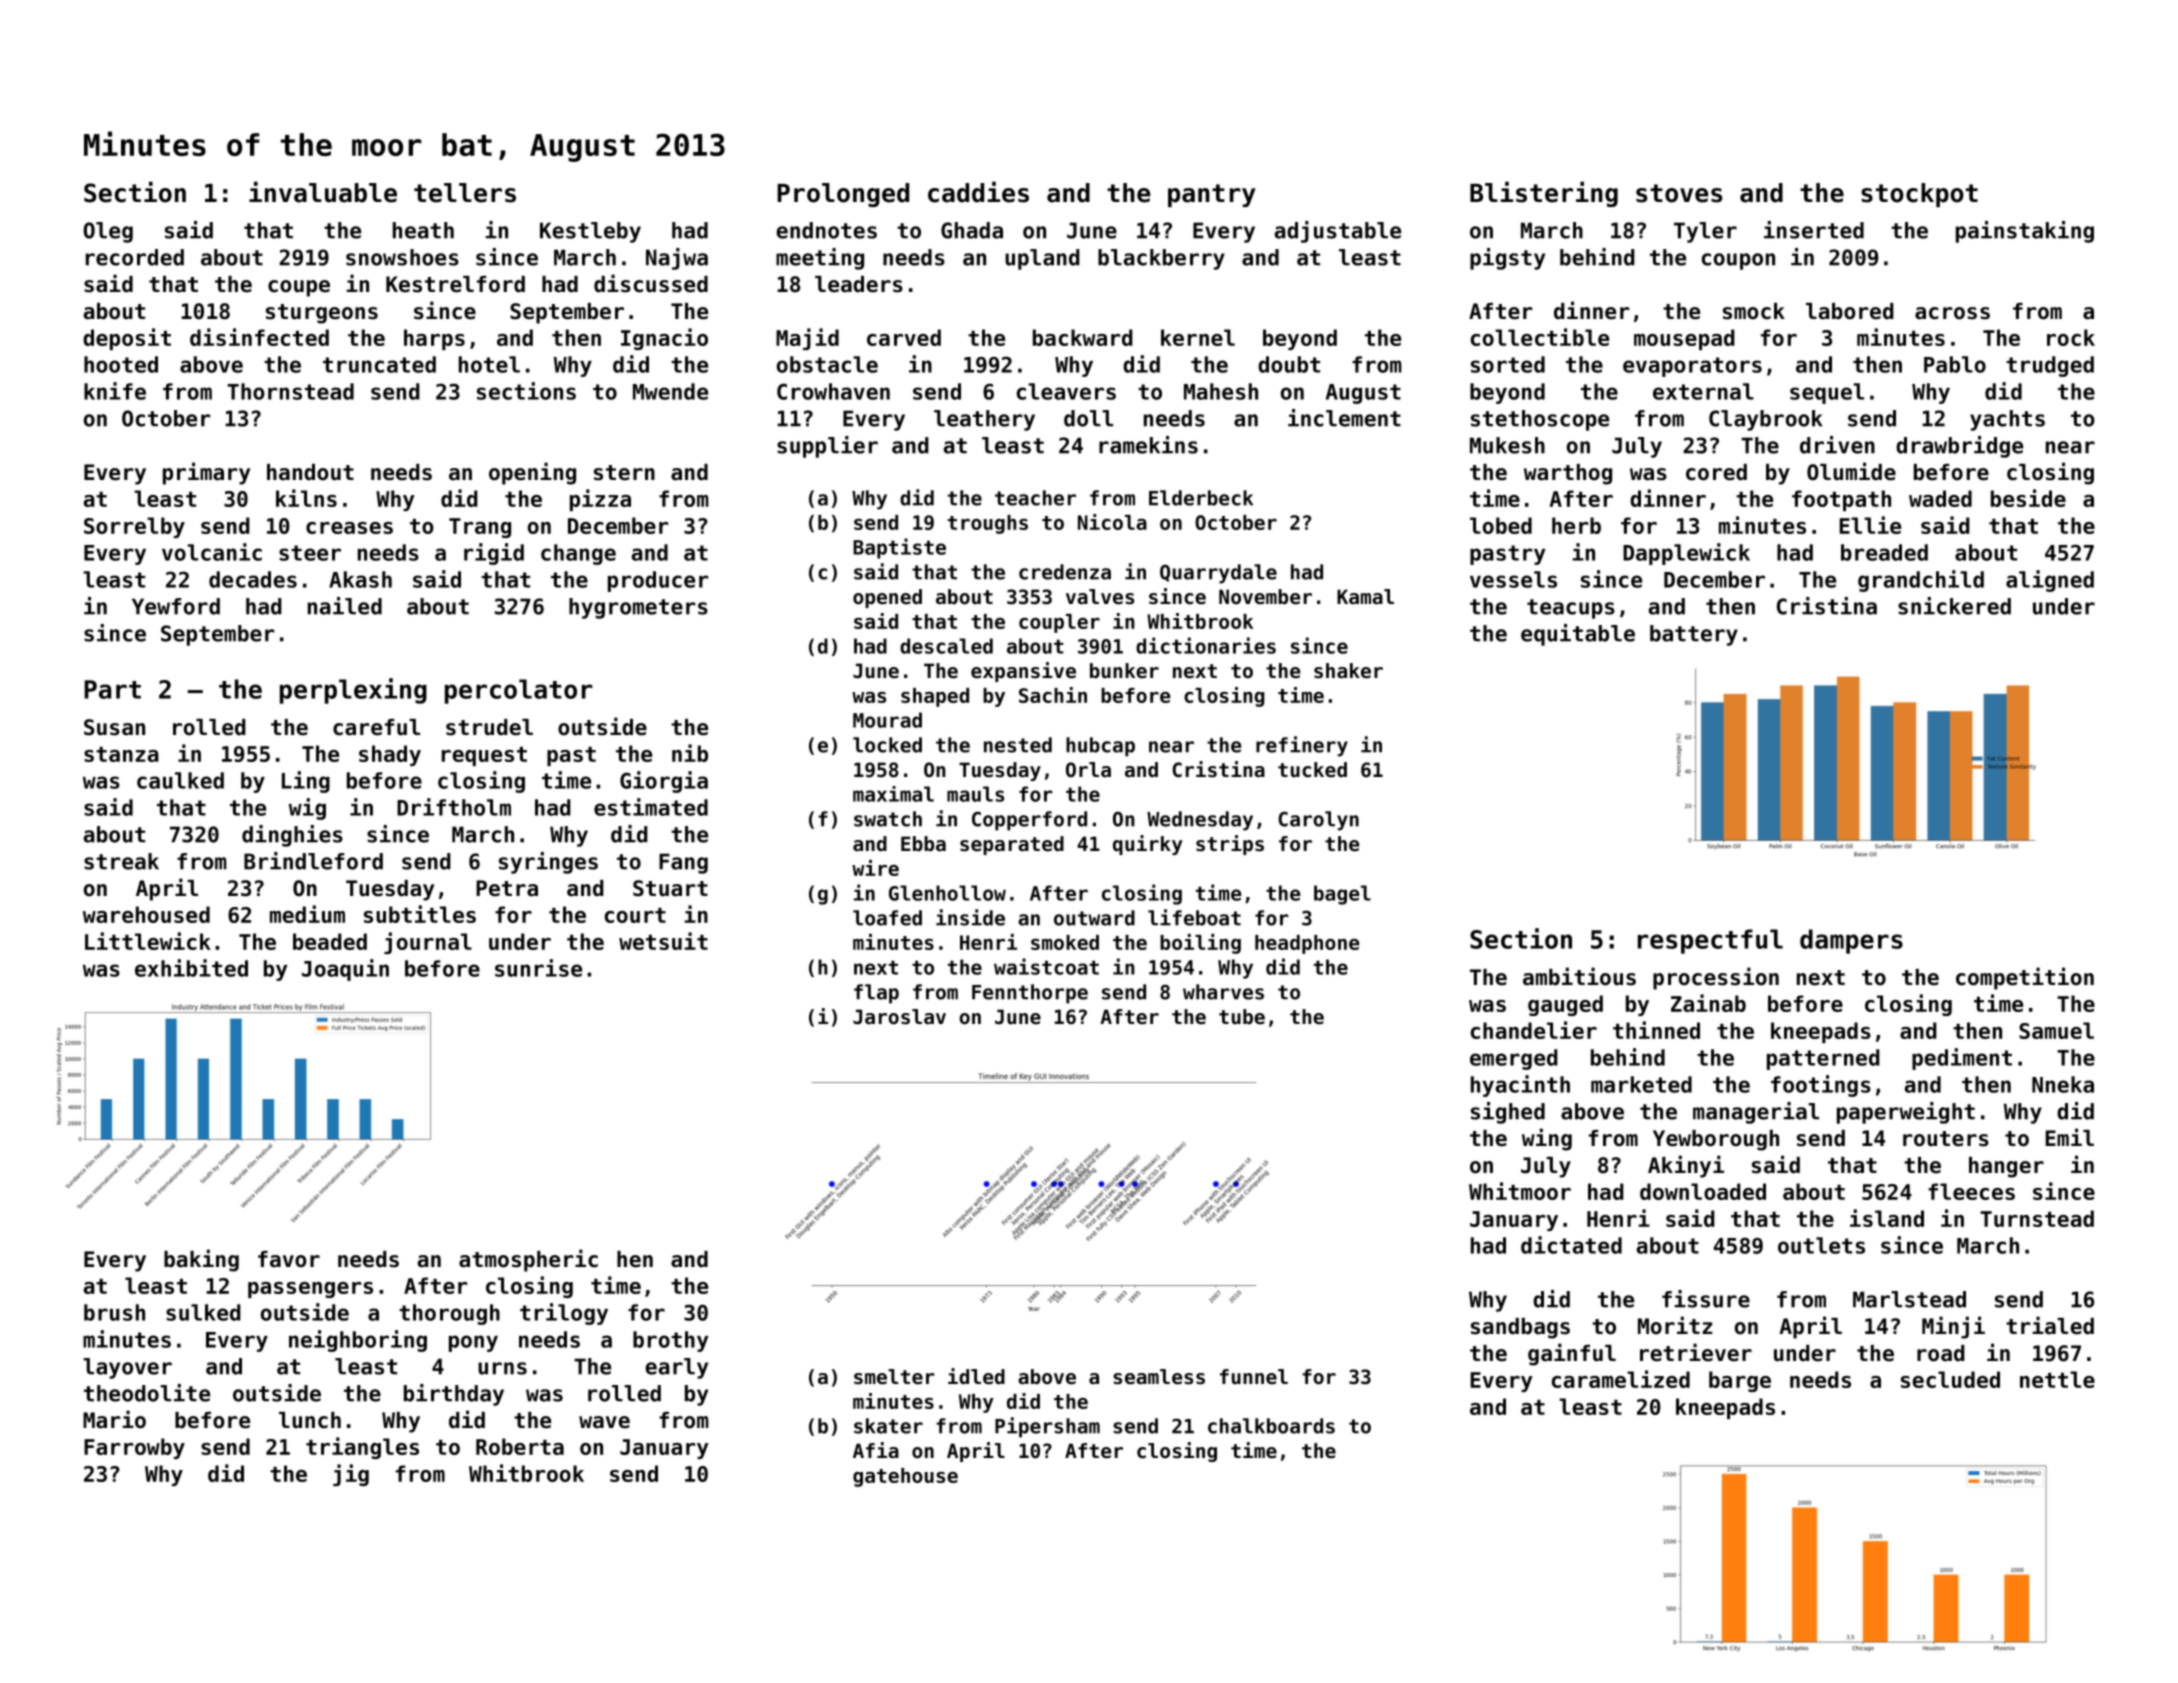  I want to click on dampers, so click(1851, 941).
